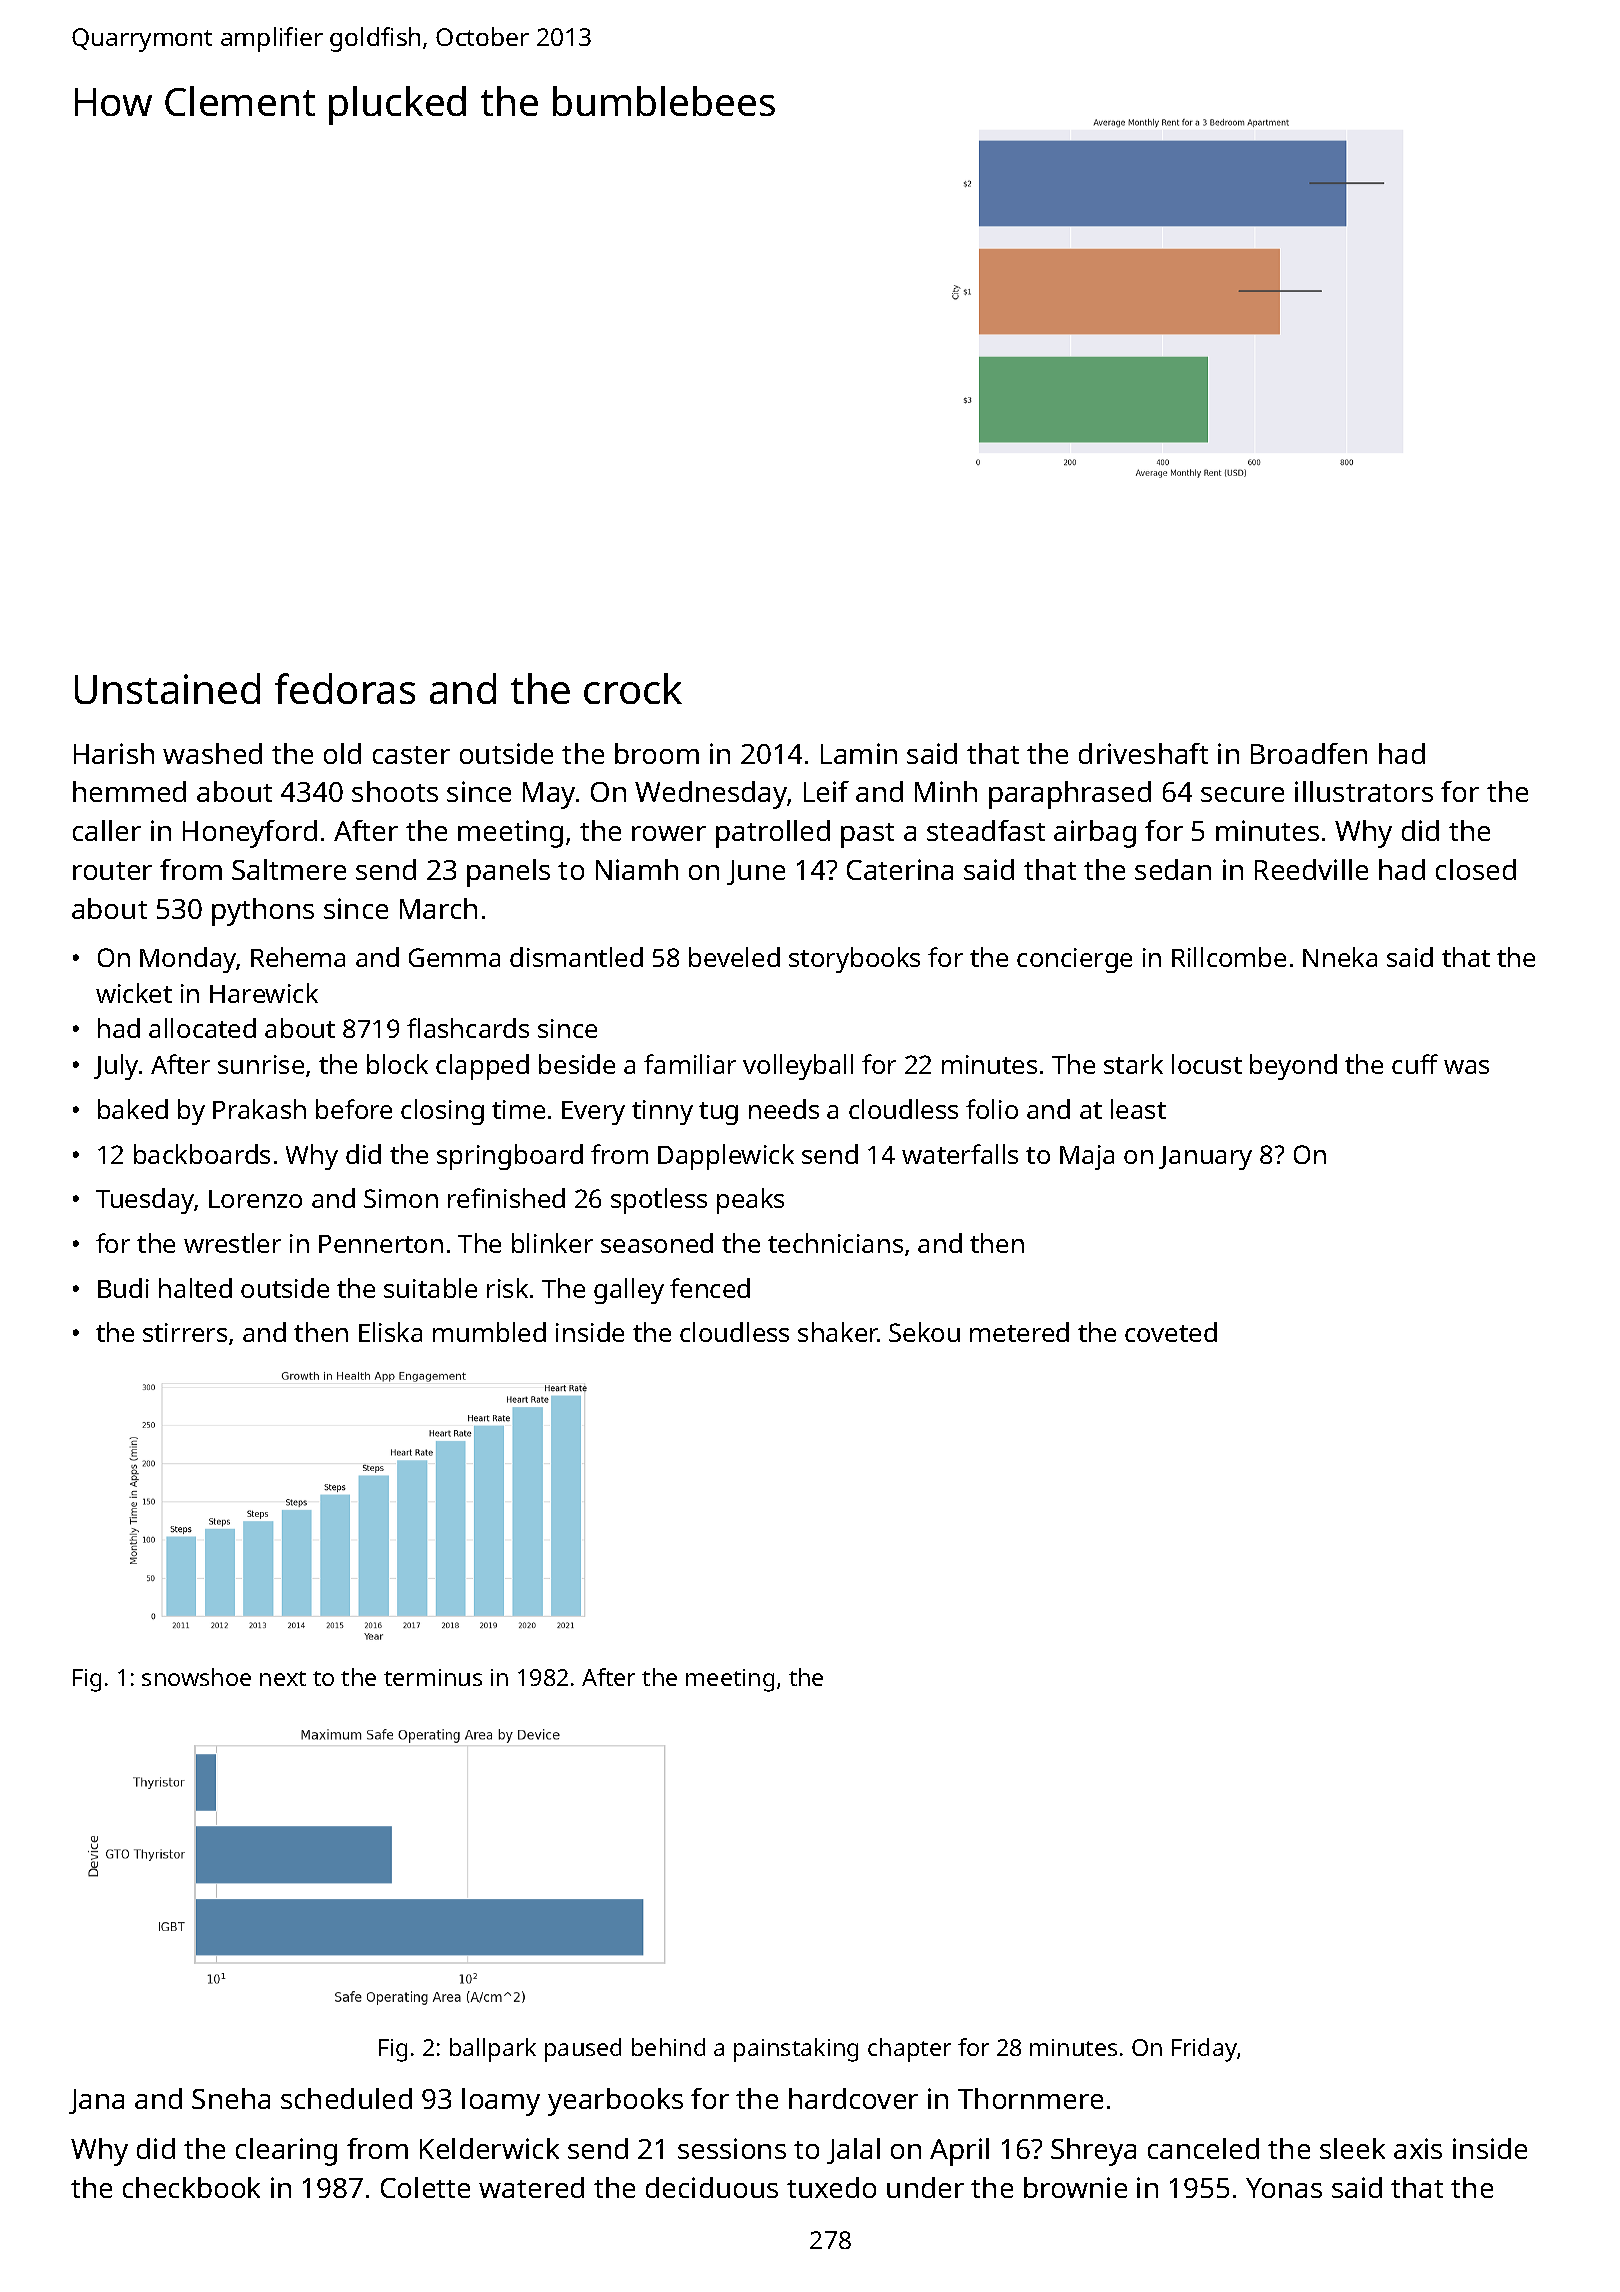  I want to click on coveted, so click(1171, 1332).
